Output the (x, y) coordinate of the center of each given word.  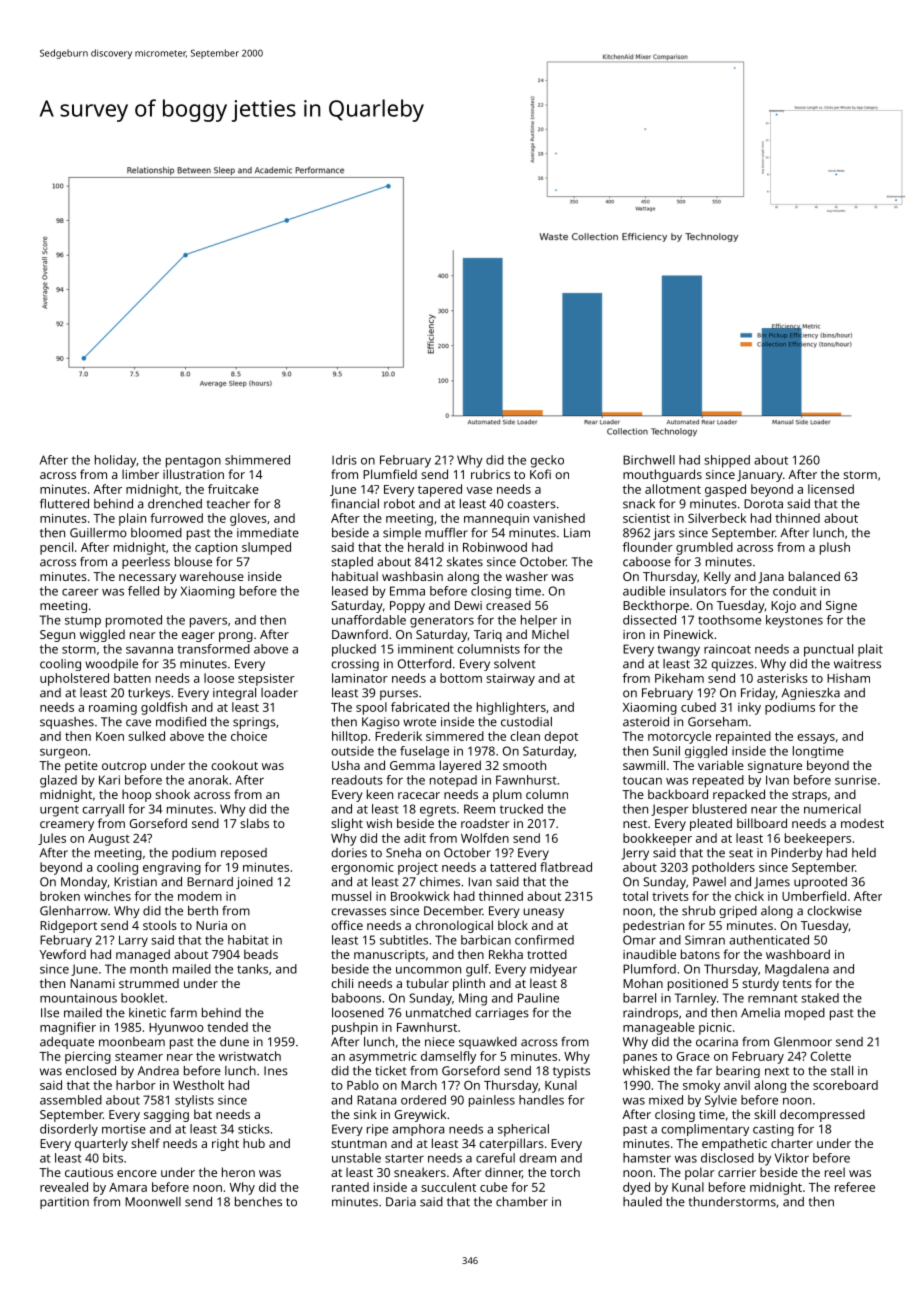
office (347, 925)
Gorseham (718, 722)
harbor (136, 1085)
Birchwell (649, 460)
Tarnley (696, 999)
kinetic (147, 1013)
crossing (355, 665)
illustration (193, 474)
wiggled (102, 635)
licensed (831, 489)
